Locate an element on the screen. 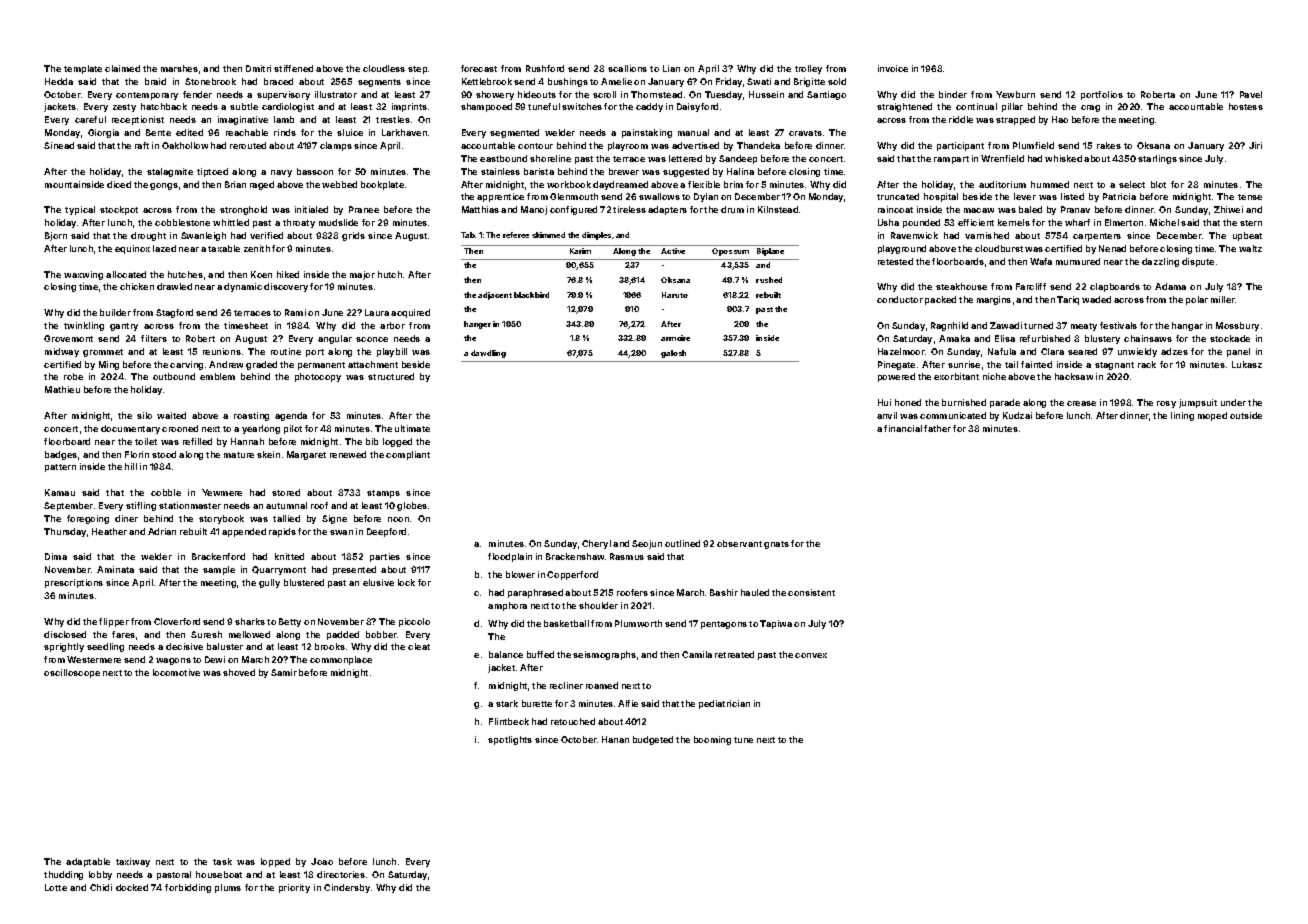  Rushford is located at coordinates (545, 68).
